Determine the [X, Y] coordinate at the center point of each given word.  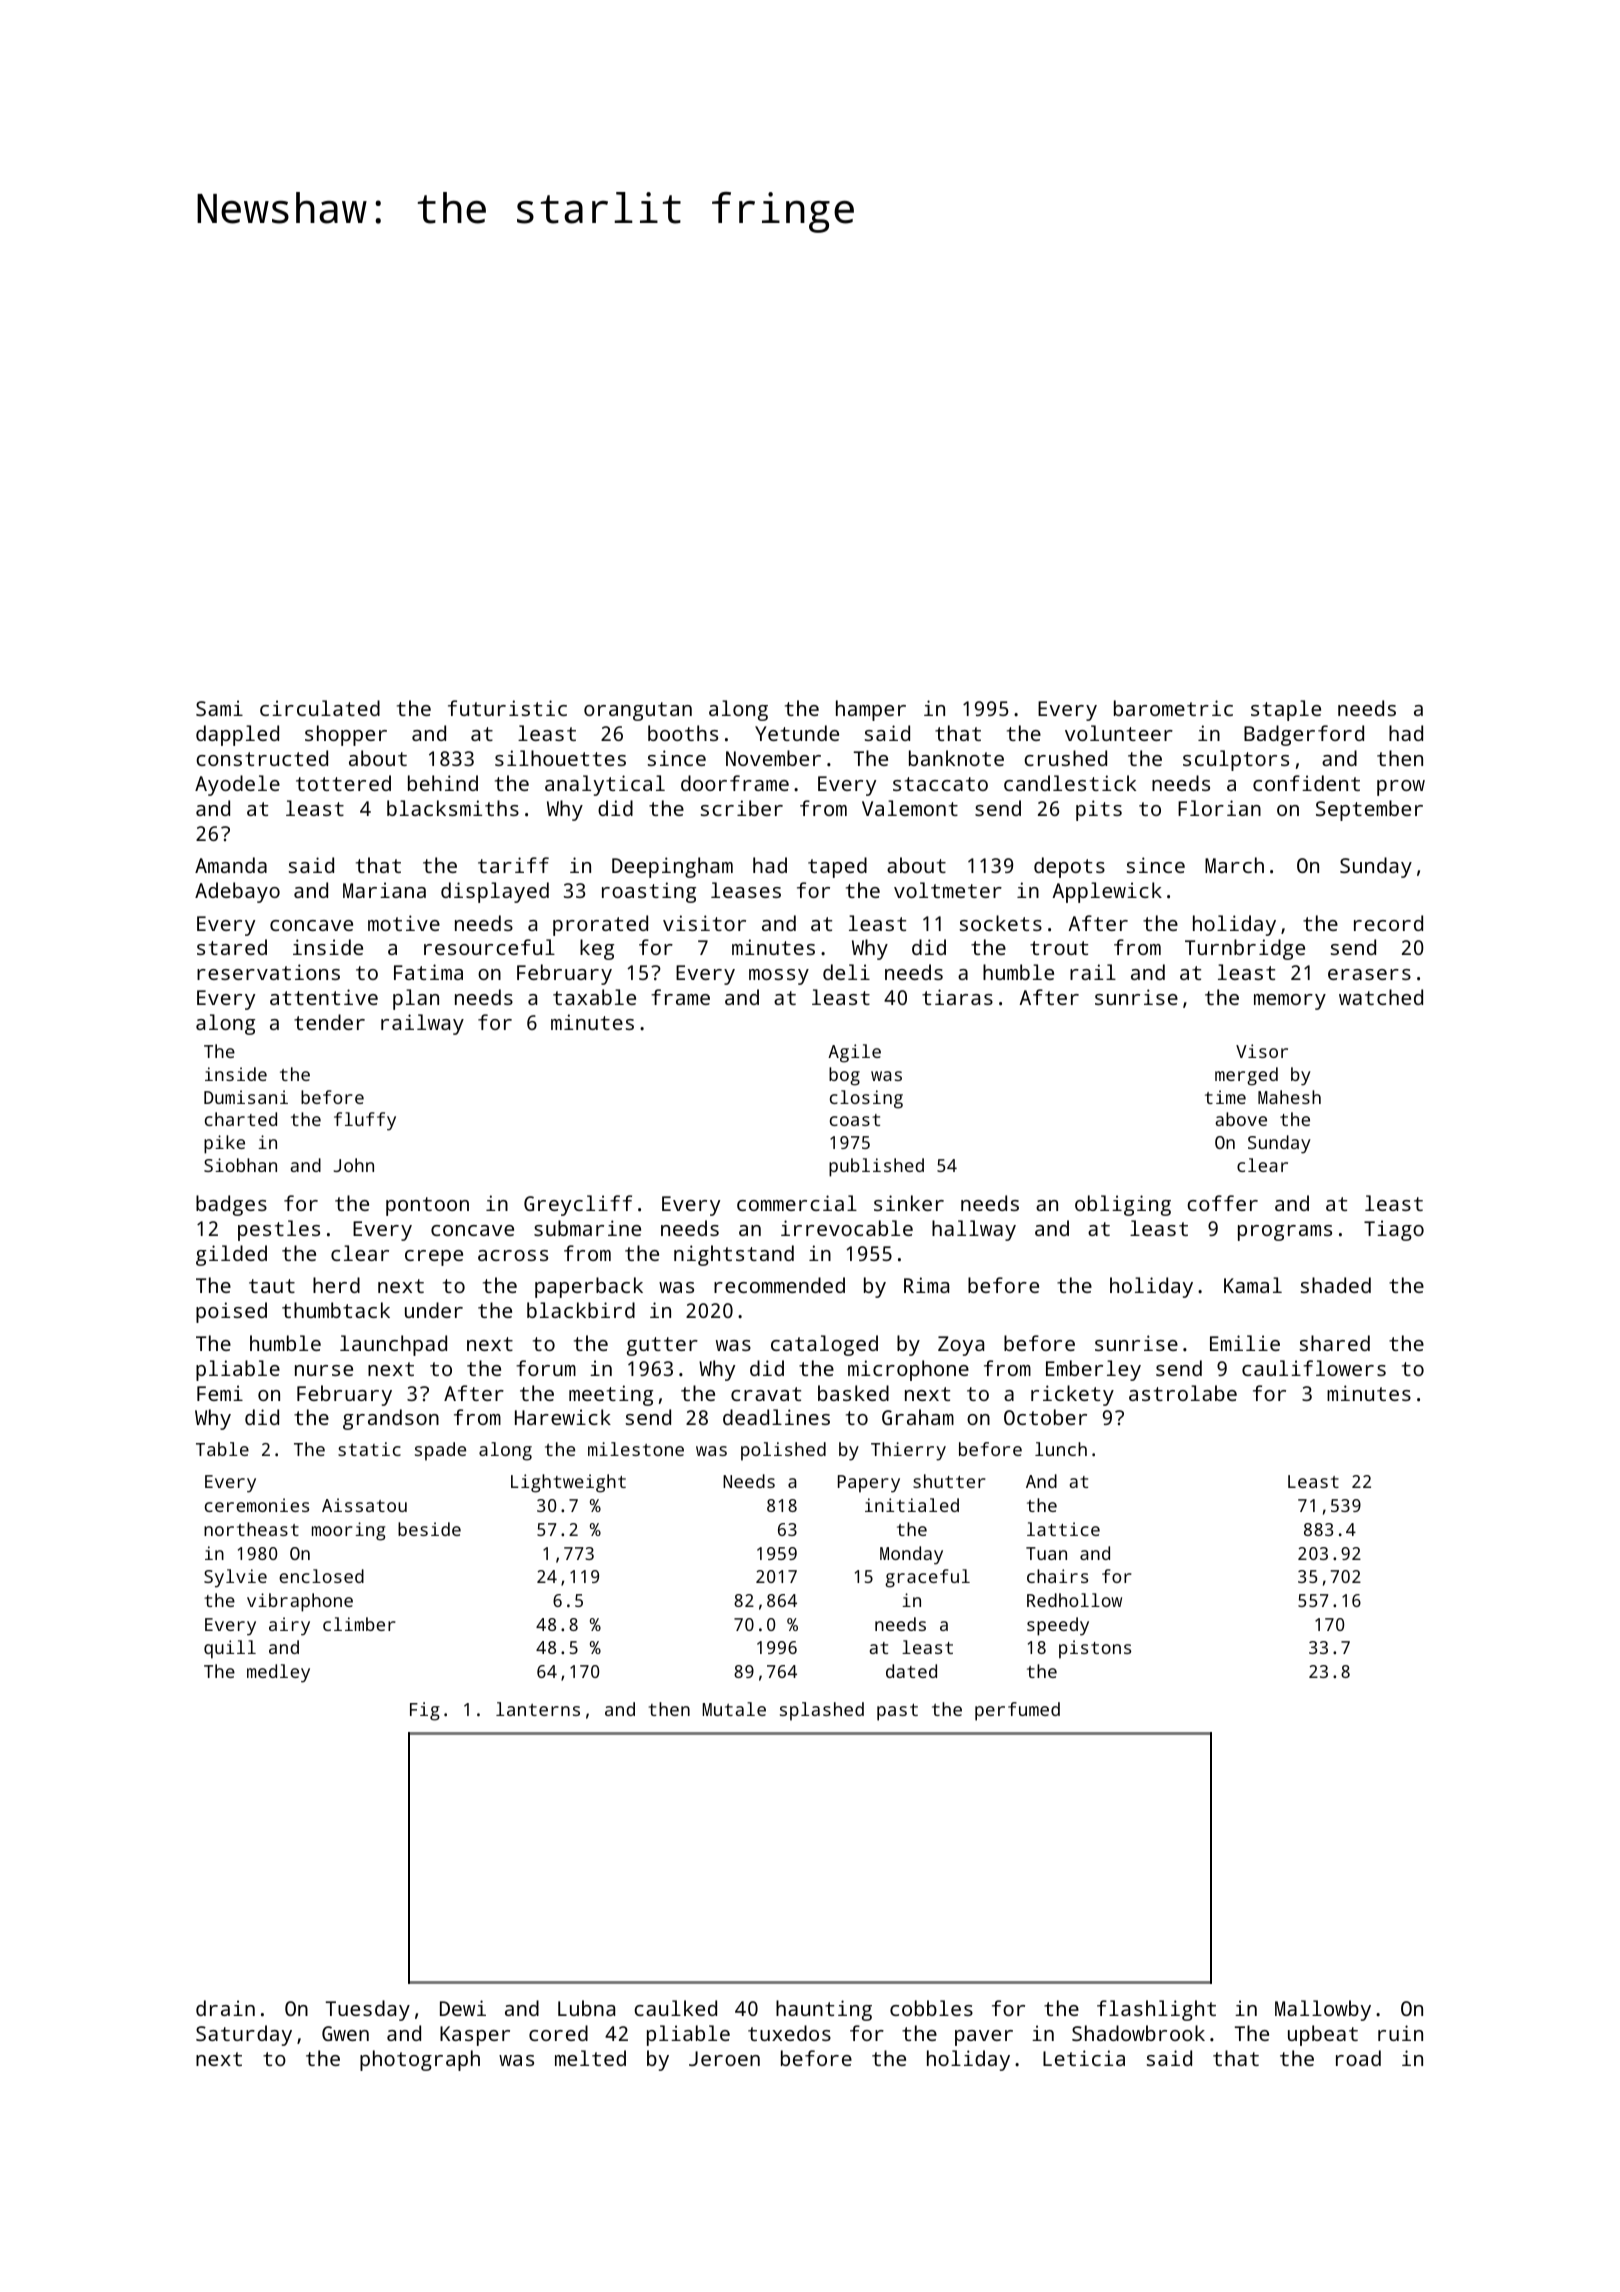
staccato [940, 784]
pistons [1095, 1649]
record [1388, 923]
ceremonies [257, 1505]
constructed [262, 758]
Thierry [908, 1451]
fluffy [365, 1121]
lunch [1061, 1449]
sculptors [1236, 760]
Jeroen [724, 2058]
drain [225, 2008]
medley [278, 1673]
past [897, 1712]
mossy [779, 977]
